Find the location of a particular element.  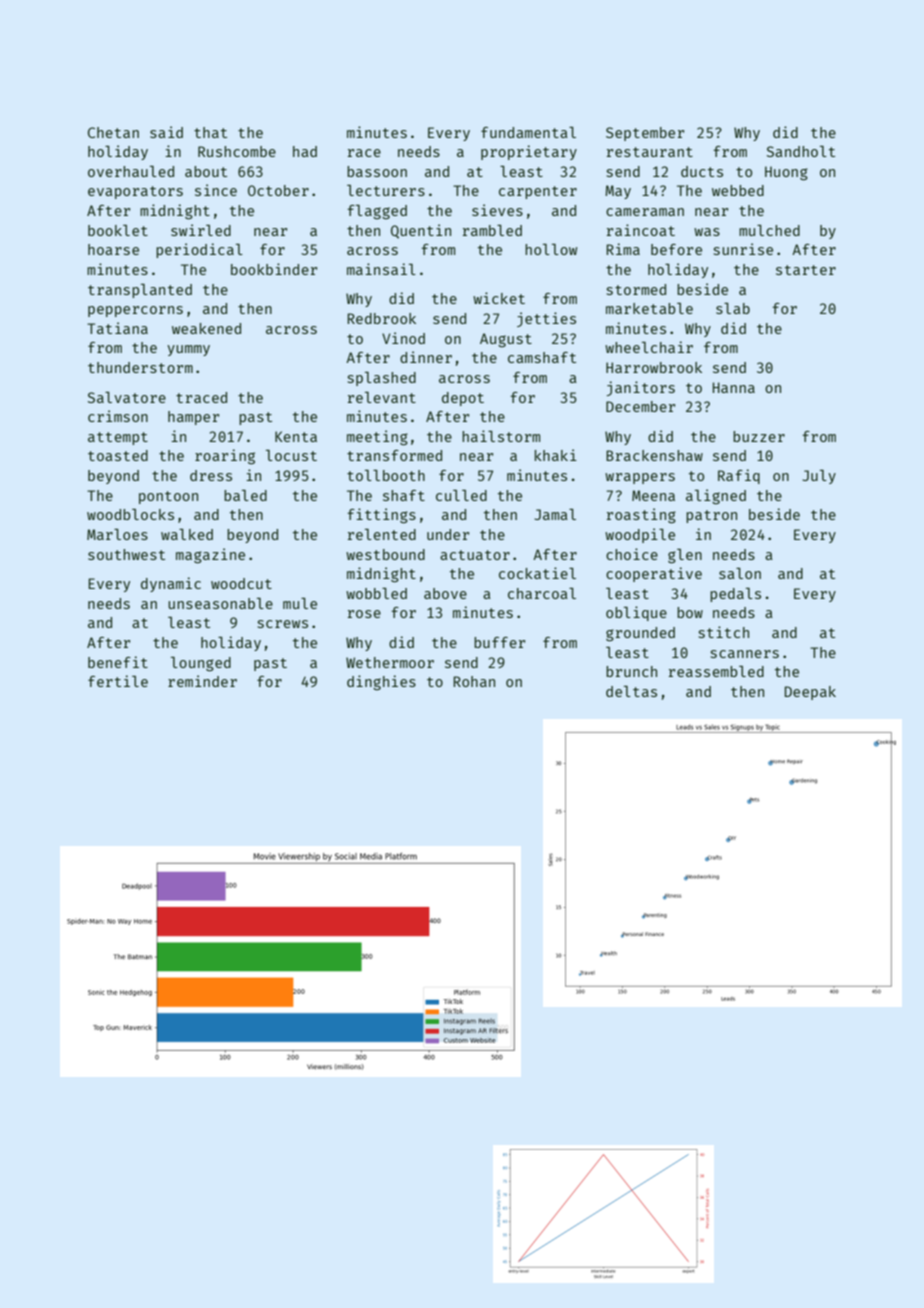

wheelchair is located at coordinates (649, 347).
